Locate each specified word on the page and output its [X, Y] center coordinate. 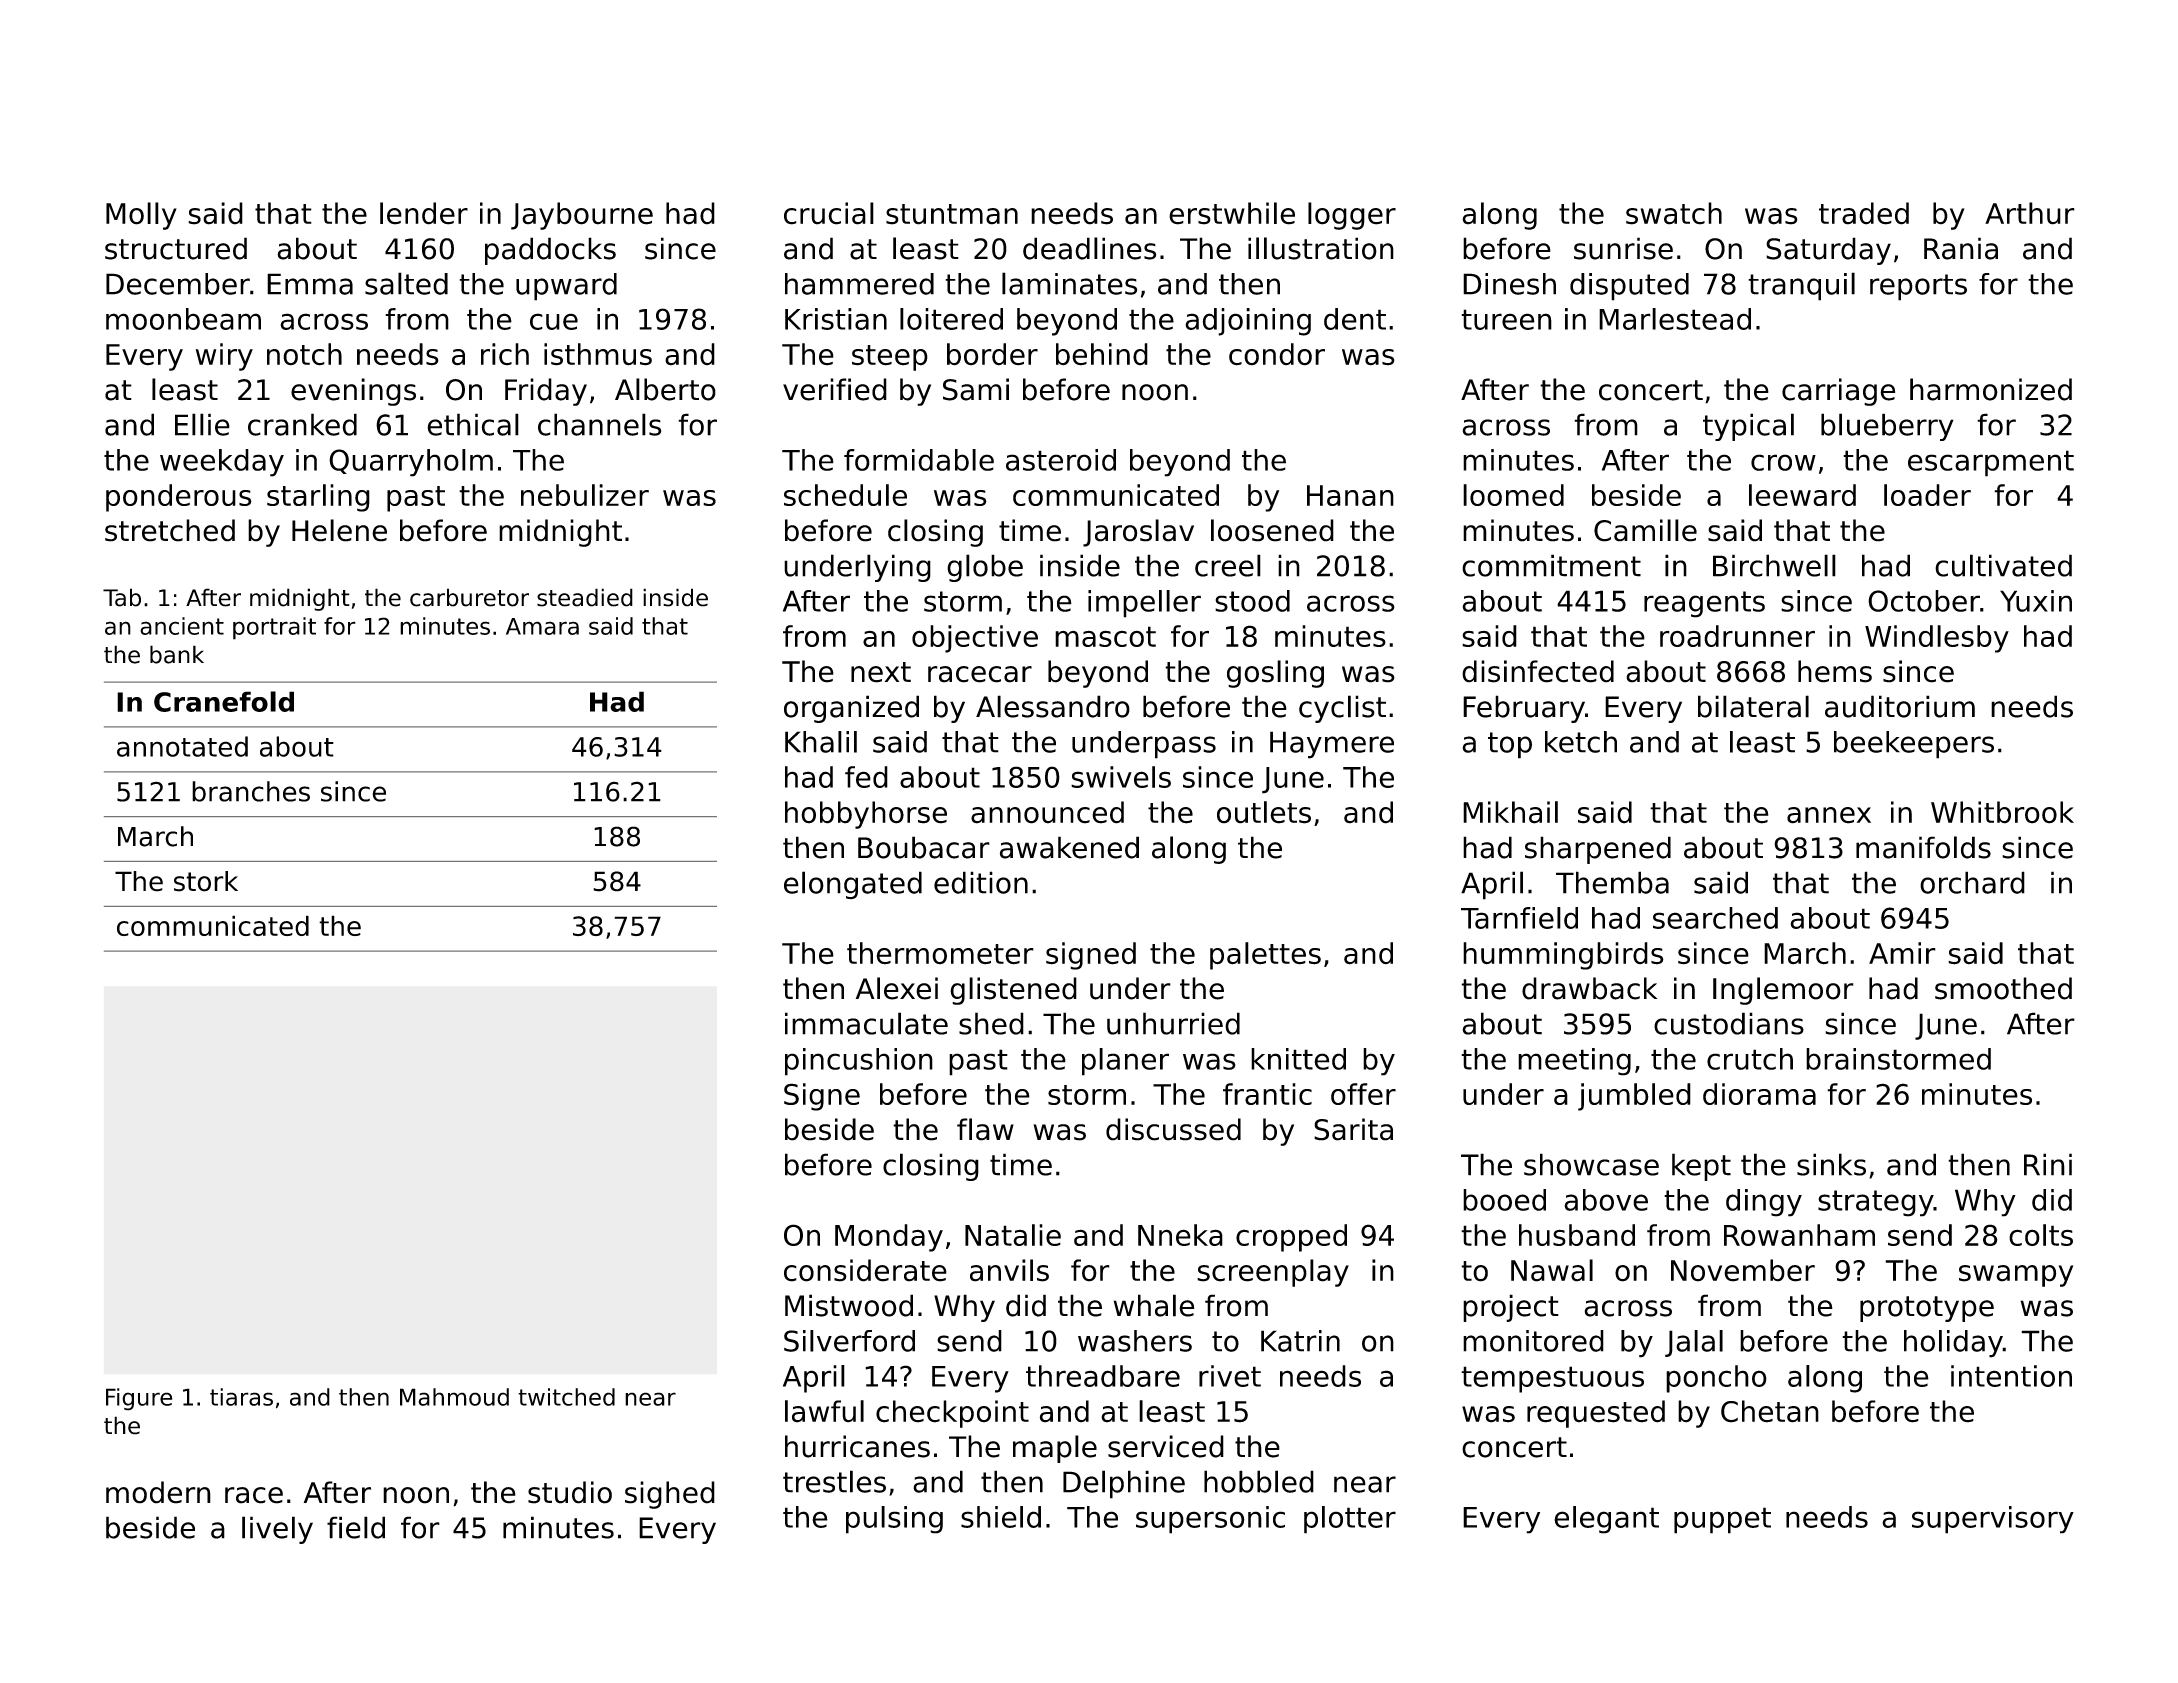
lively [277, 1530]
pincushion [859, 1062]
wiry [224, 357]
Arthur [2030, 213]
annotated [182, 746]
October [1924, 601]
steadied [585, 597]
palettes [1265, 956]
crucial [829, 213]
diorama [1759, 1094]
